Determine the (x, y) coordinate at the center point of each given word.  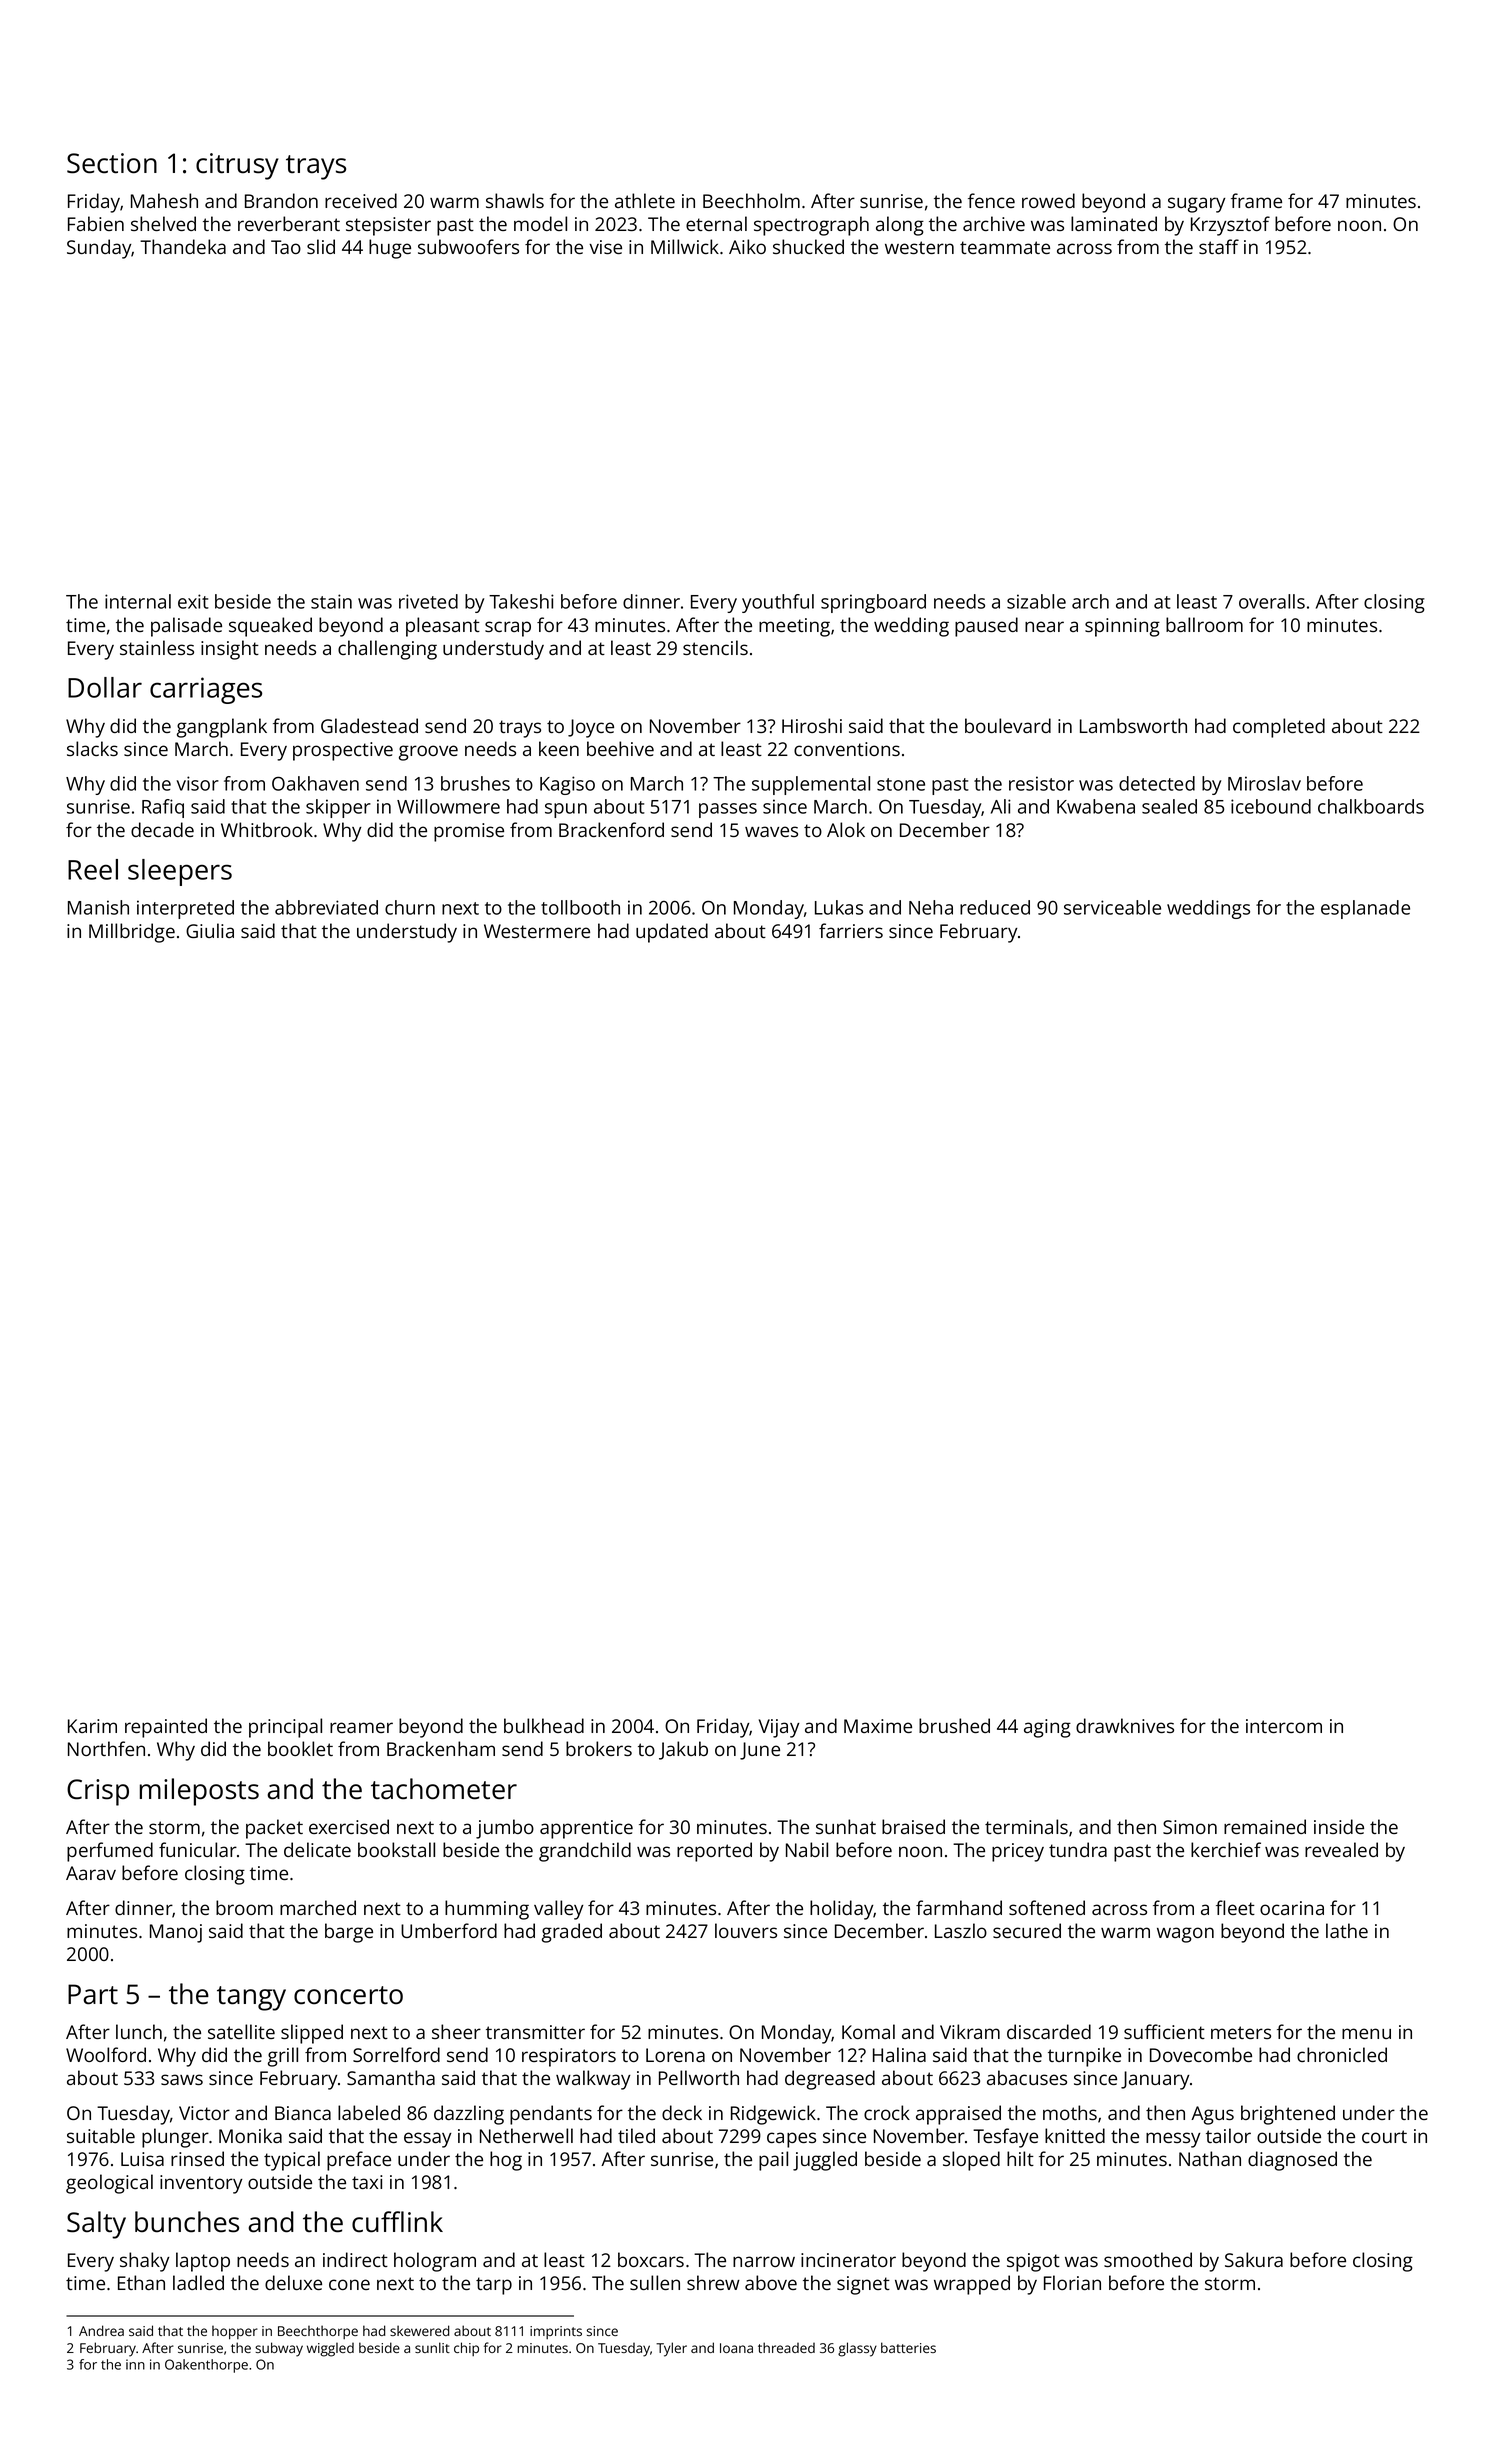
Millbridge (132, 933)
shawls (515, 200)
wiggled (330, 2350)
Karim (92, 1726)
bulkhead (544, 1725)
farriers (851, 930)
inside (1339, 1826)
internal (138, 601)
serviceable (1112, 907)
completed (1279, 728)
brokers (599, 1748)
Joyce (591, 728)
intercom (1284, 1726)
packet (274, 1829)
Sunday (99, 249)
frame (1256, 200)
